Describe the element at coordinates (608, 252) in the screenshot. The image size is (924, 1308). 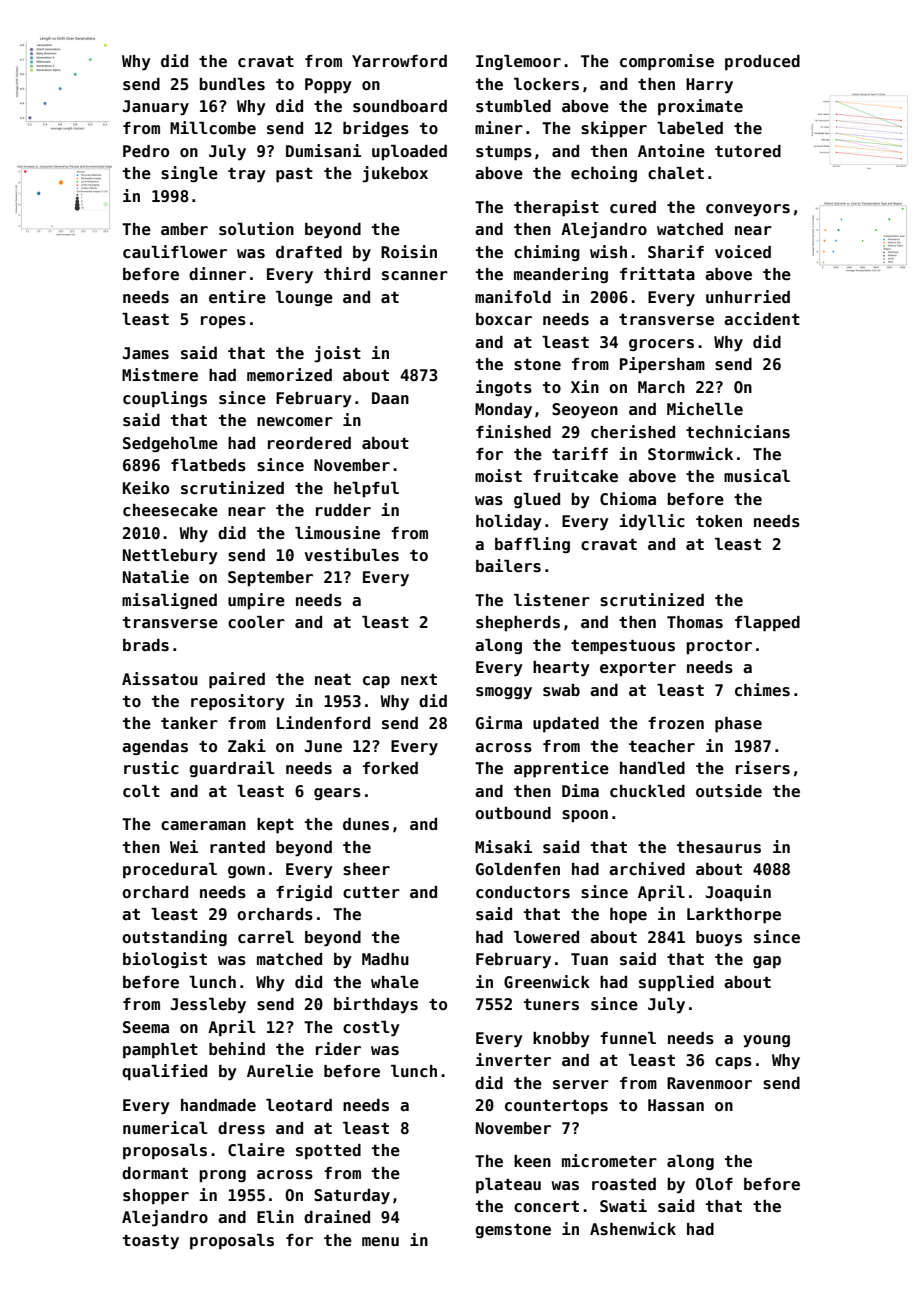
I see `wish` at that location.
